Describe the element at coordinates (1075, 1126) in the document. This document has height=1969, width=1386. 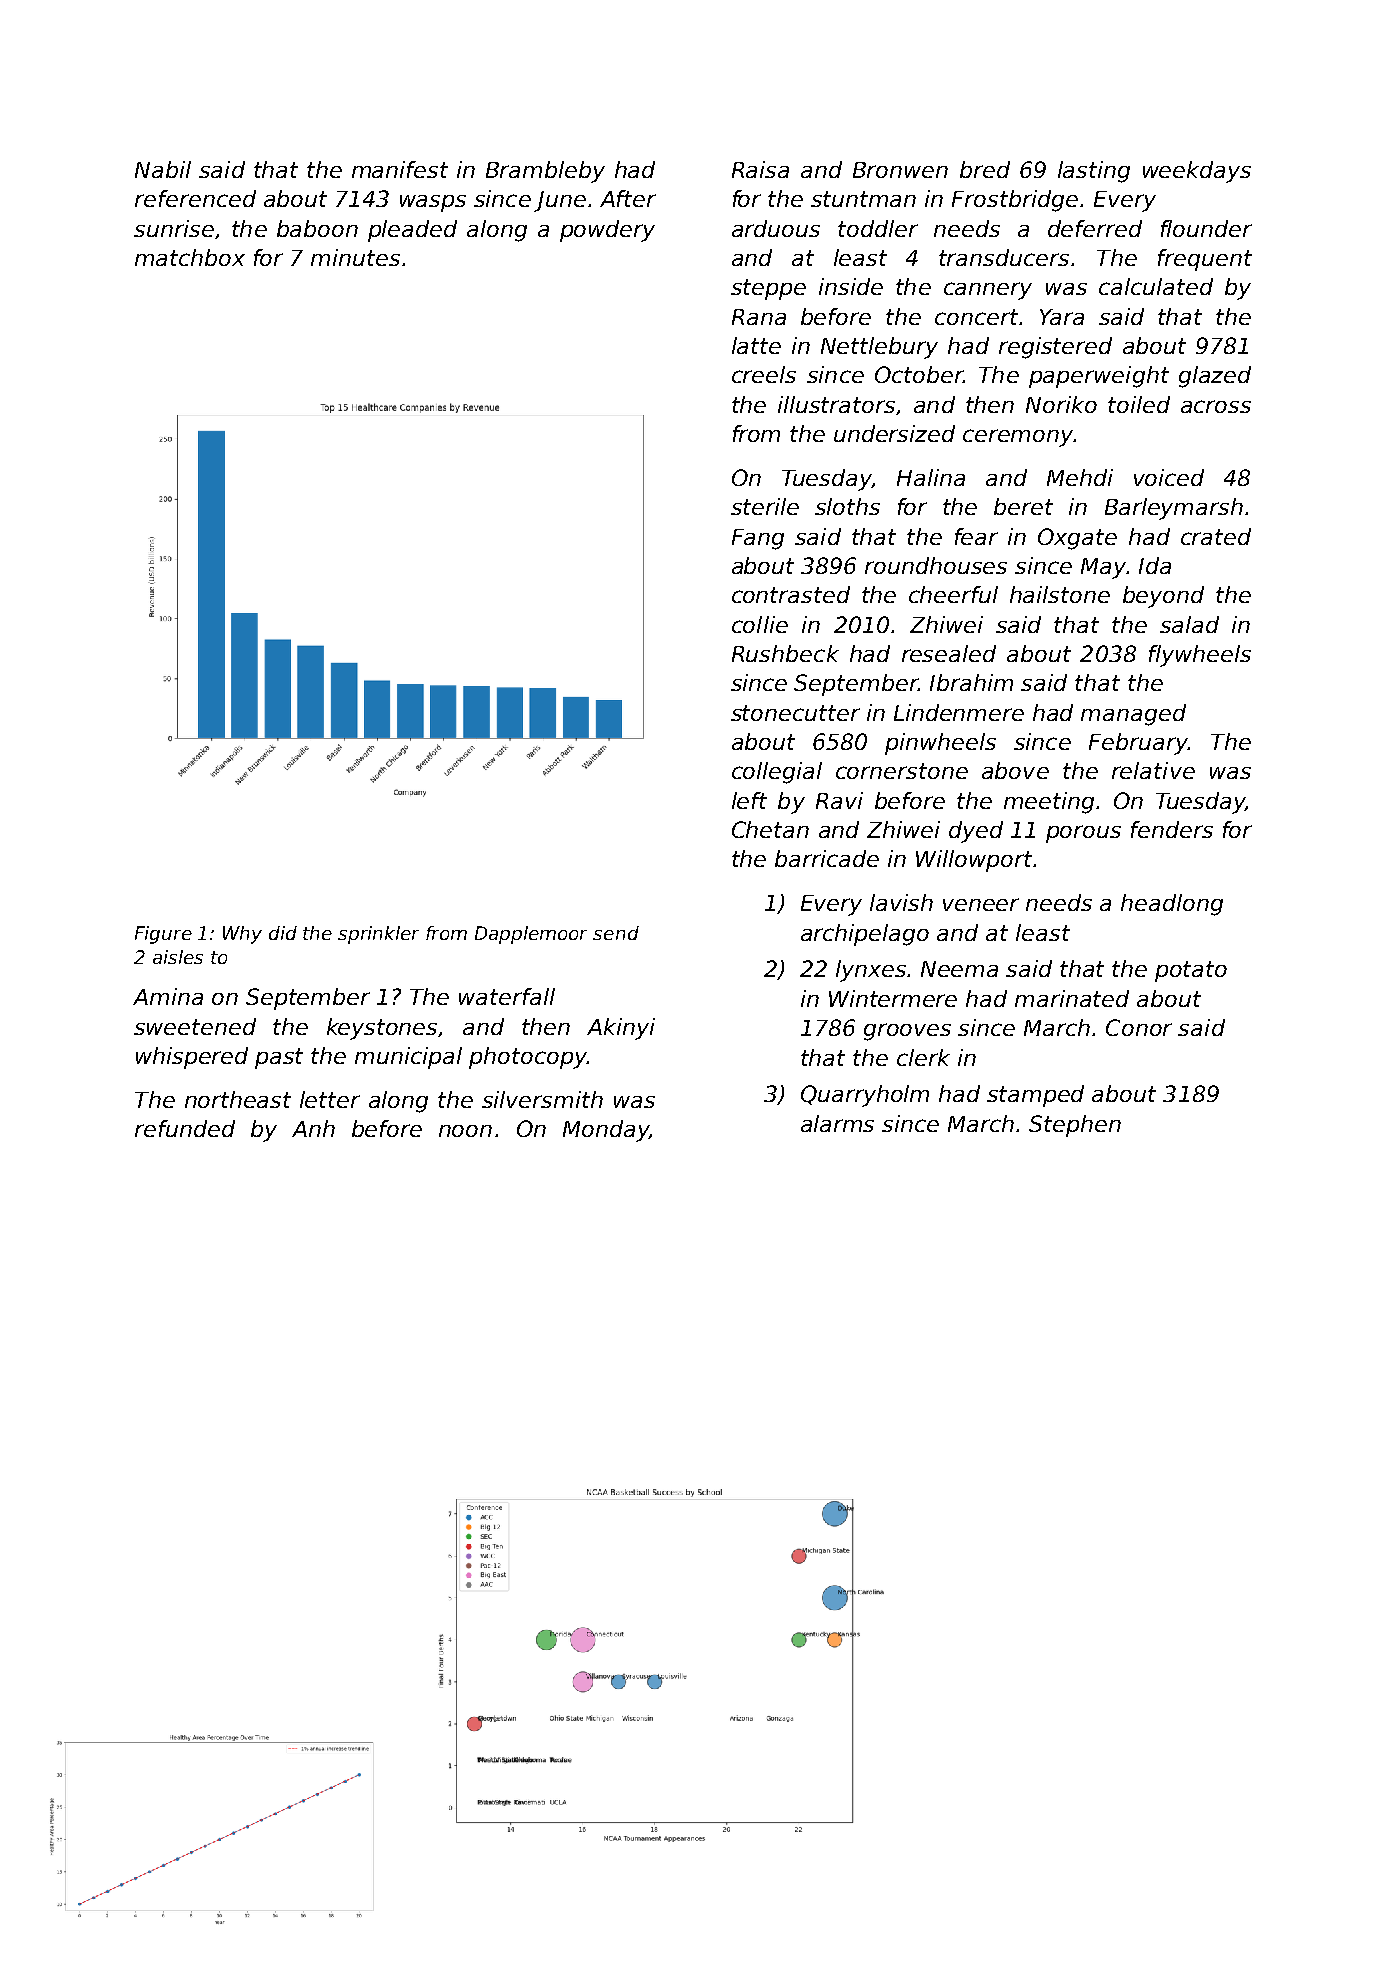
I see `Stephen` at that location.
